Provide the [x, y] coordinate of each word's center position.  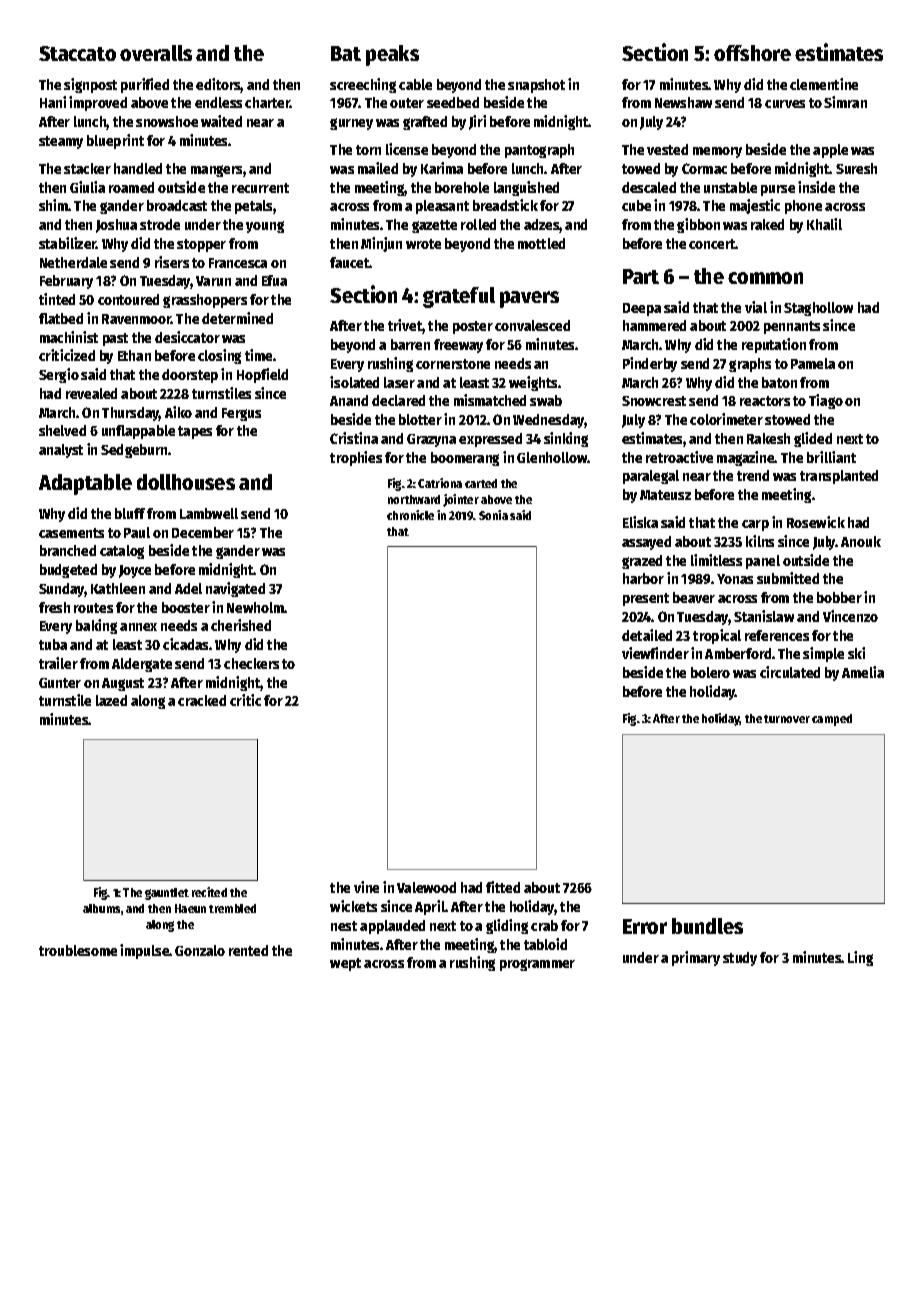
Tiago [826, 401]
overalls [156, 53]
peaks [392, 55]
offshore [752, 53]
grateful [459, 297]
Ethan [134, 355]
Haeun [190, 908]
